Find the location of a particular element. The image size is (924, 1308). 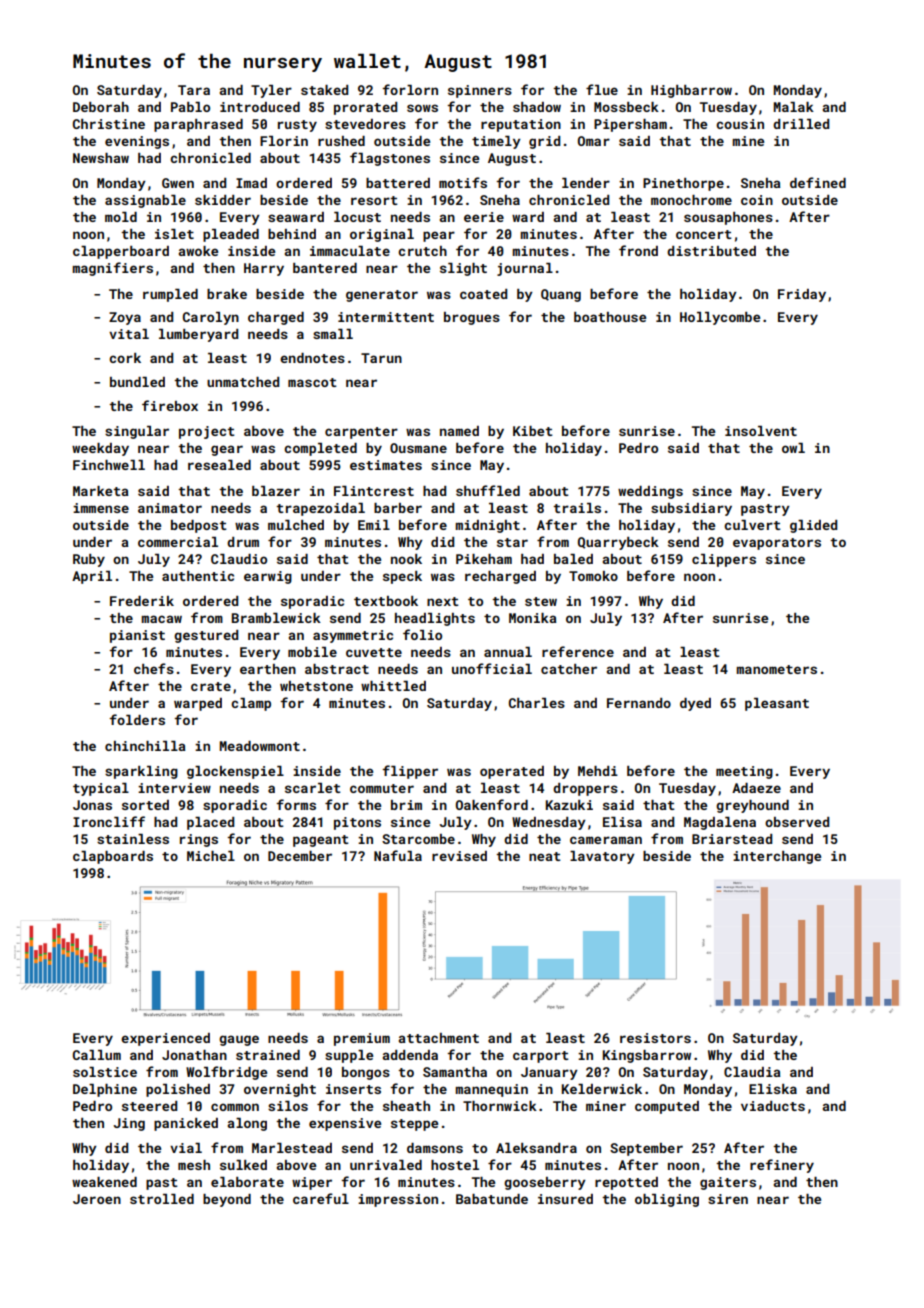

drum is located at coordinates (243, 542).
